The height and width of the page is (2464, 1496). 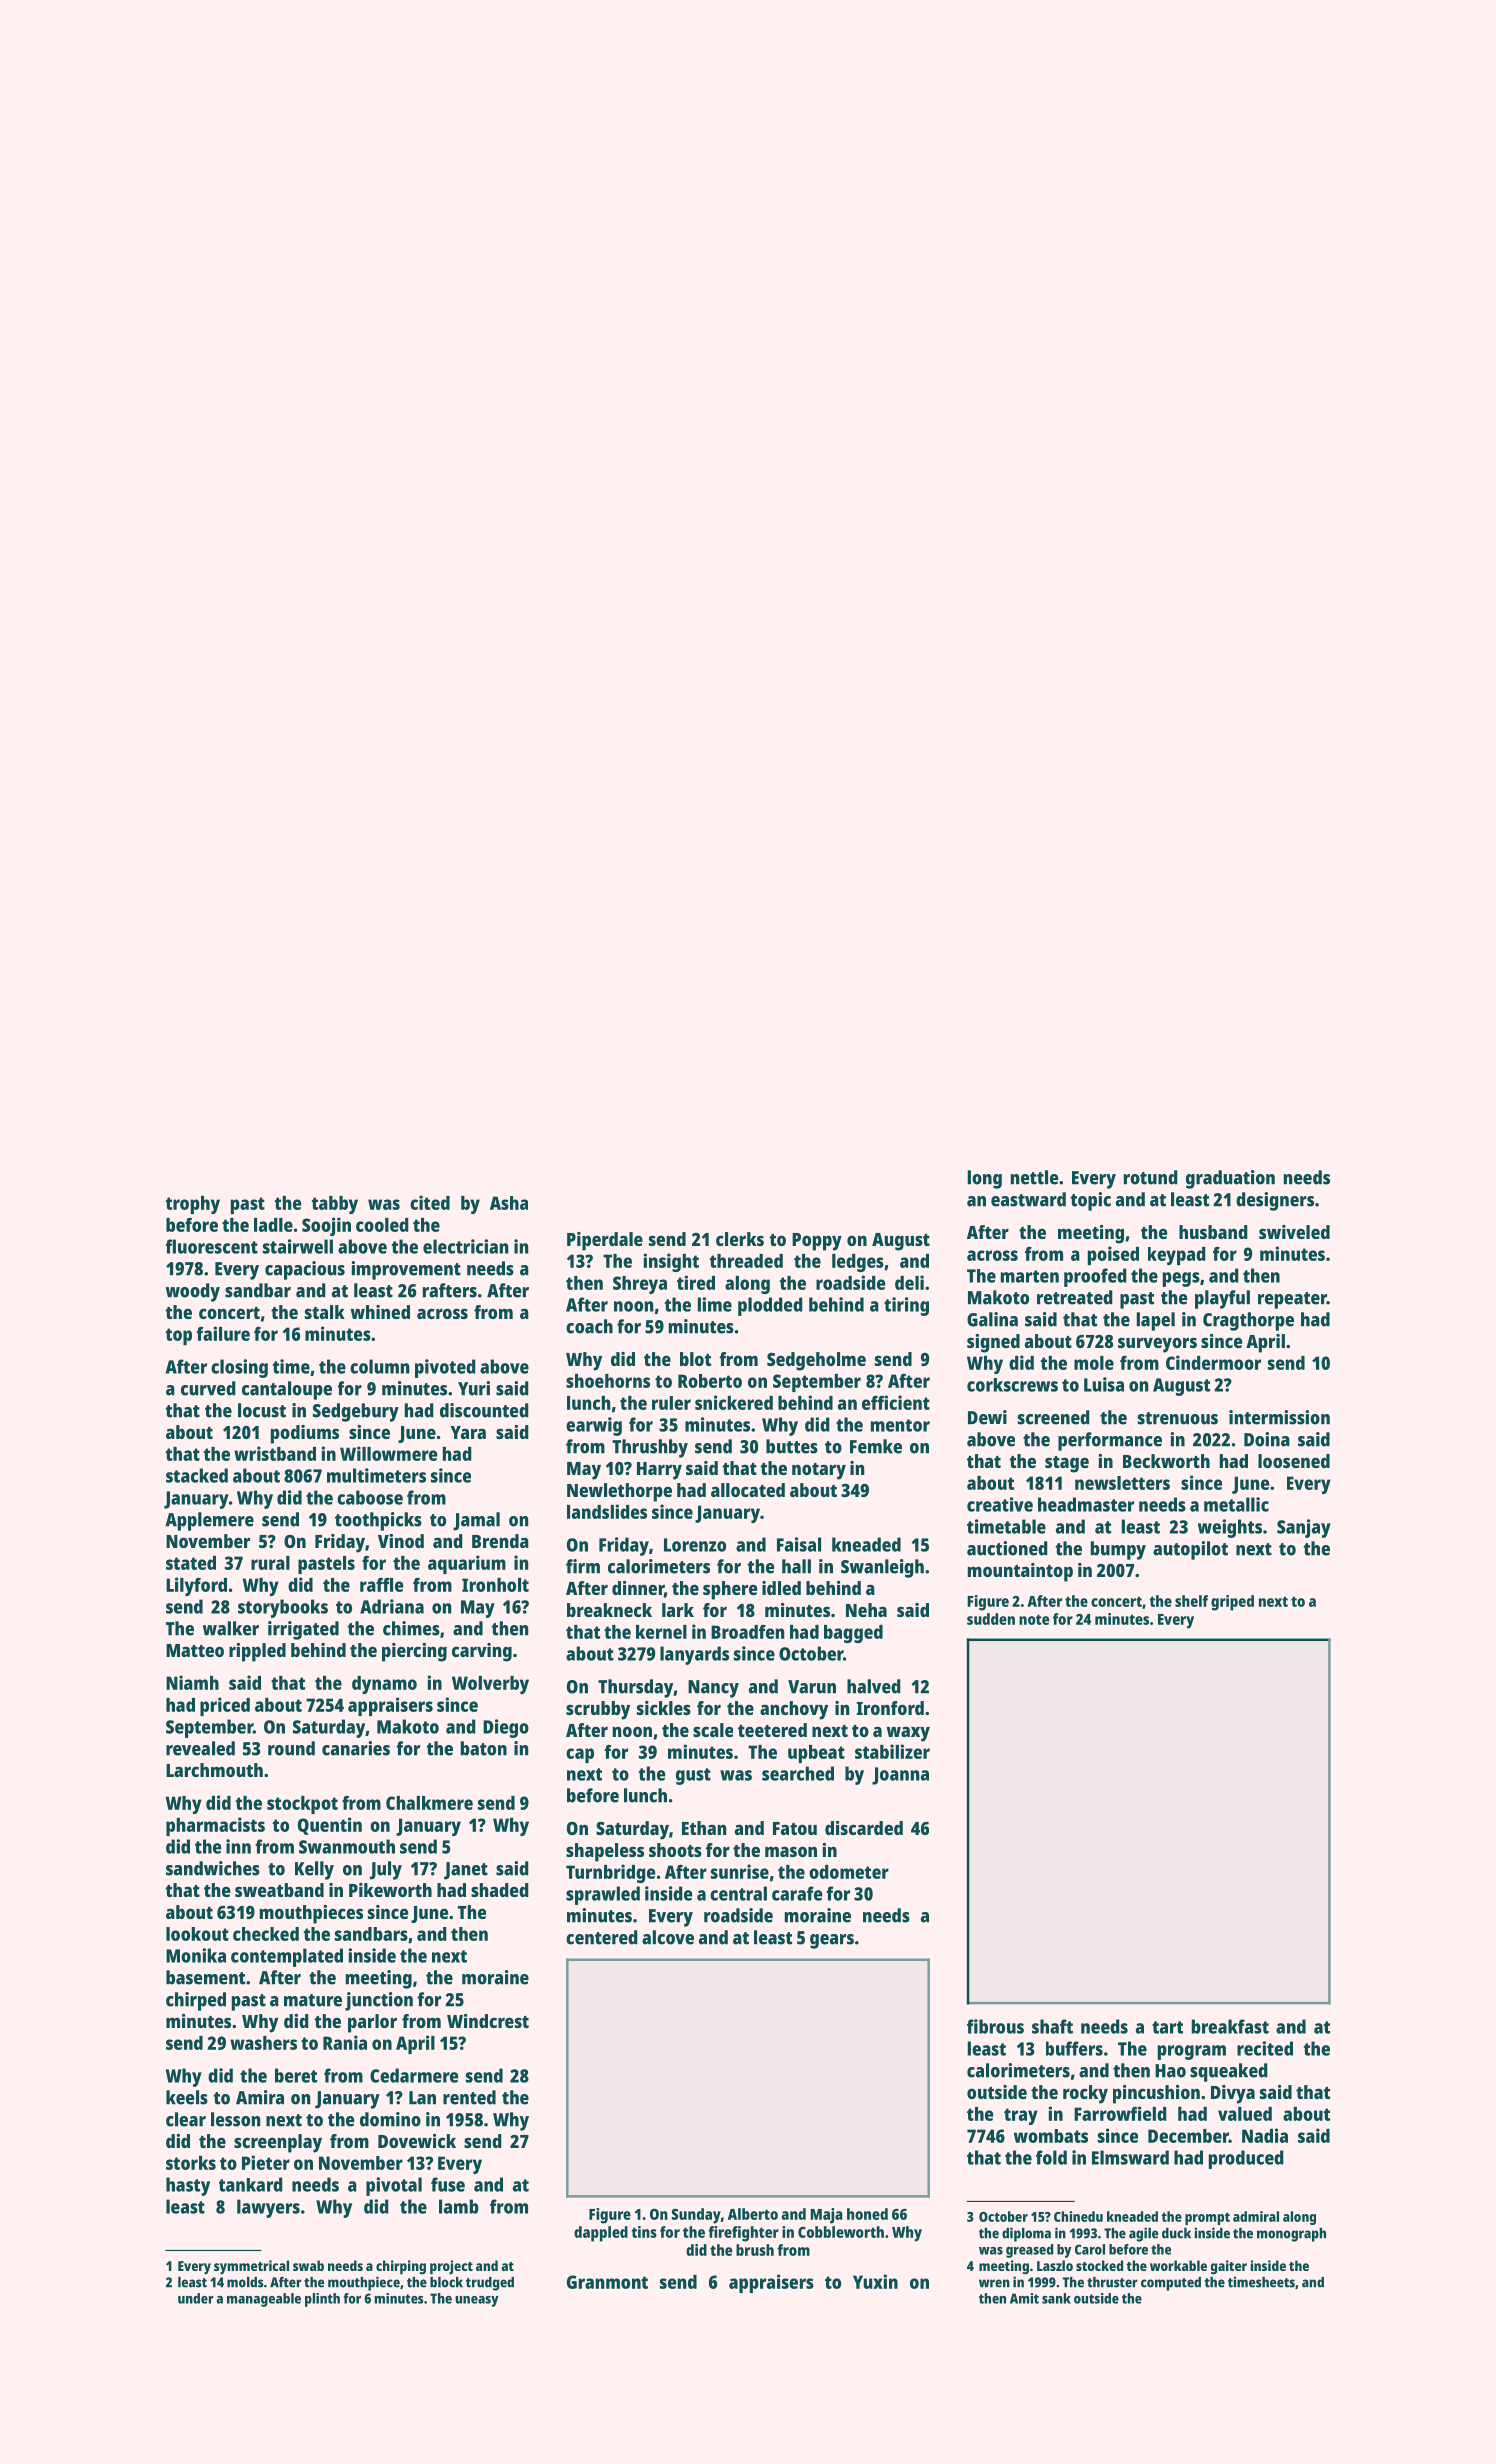 What do you see at coordinates (849, 1872) in the page?
I see `odometer` at bounding box center [849, 1872].
